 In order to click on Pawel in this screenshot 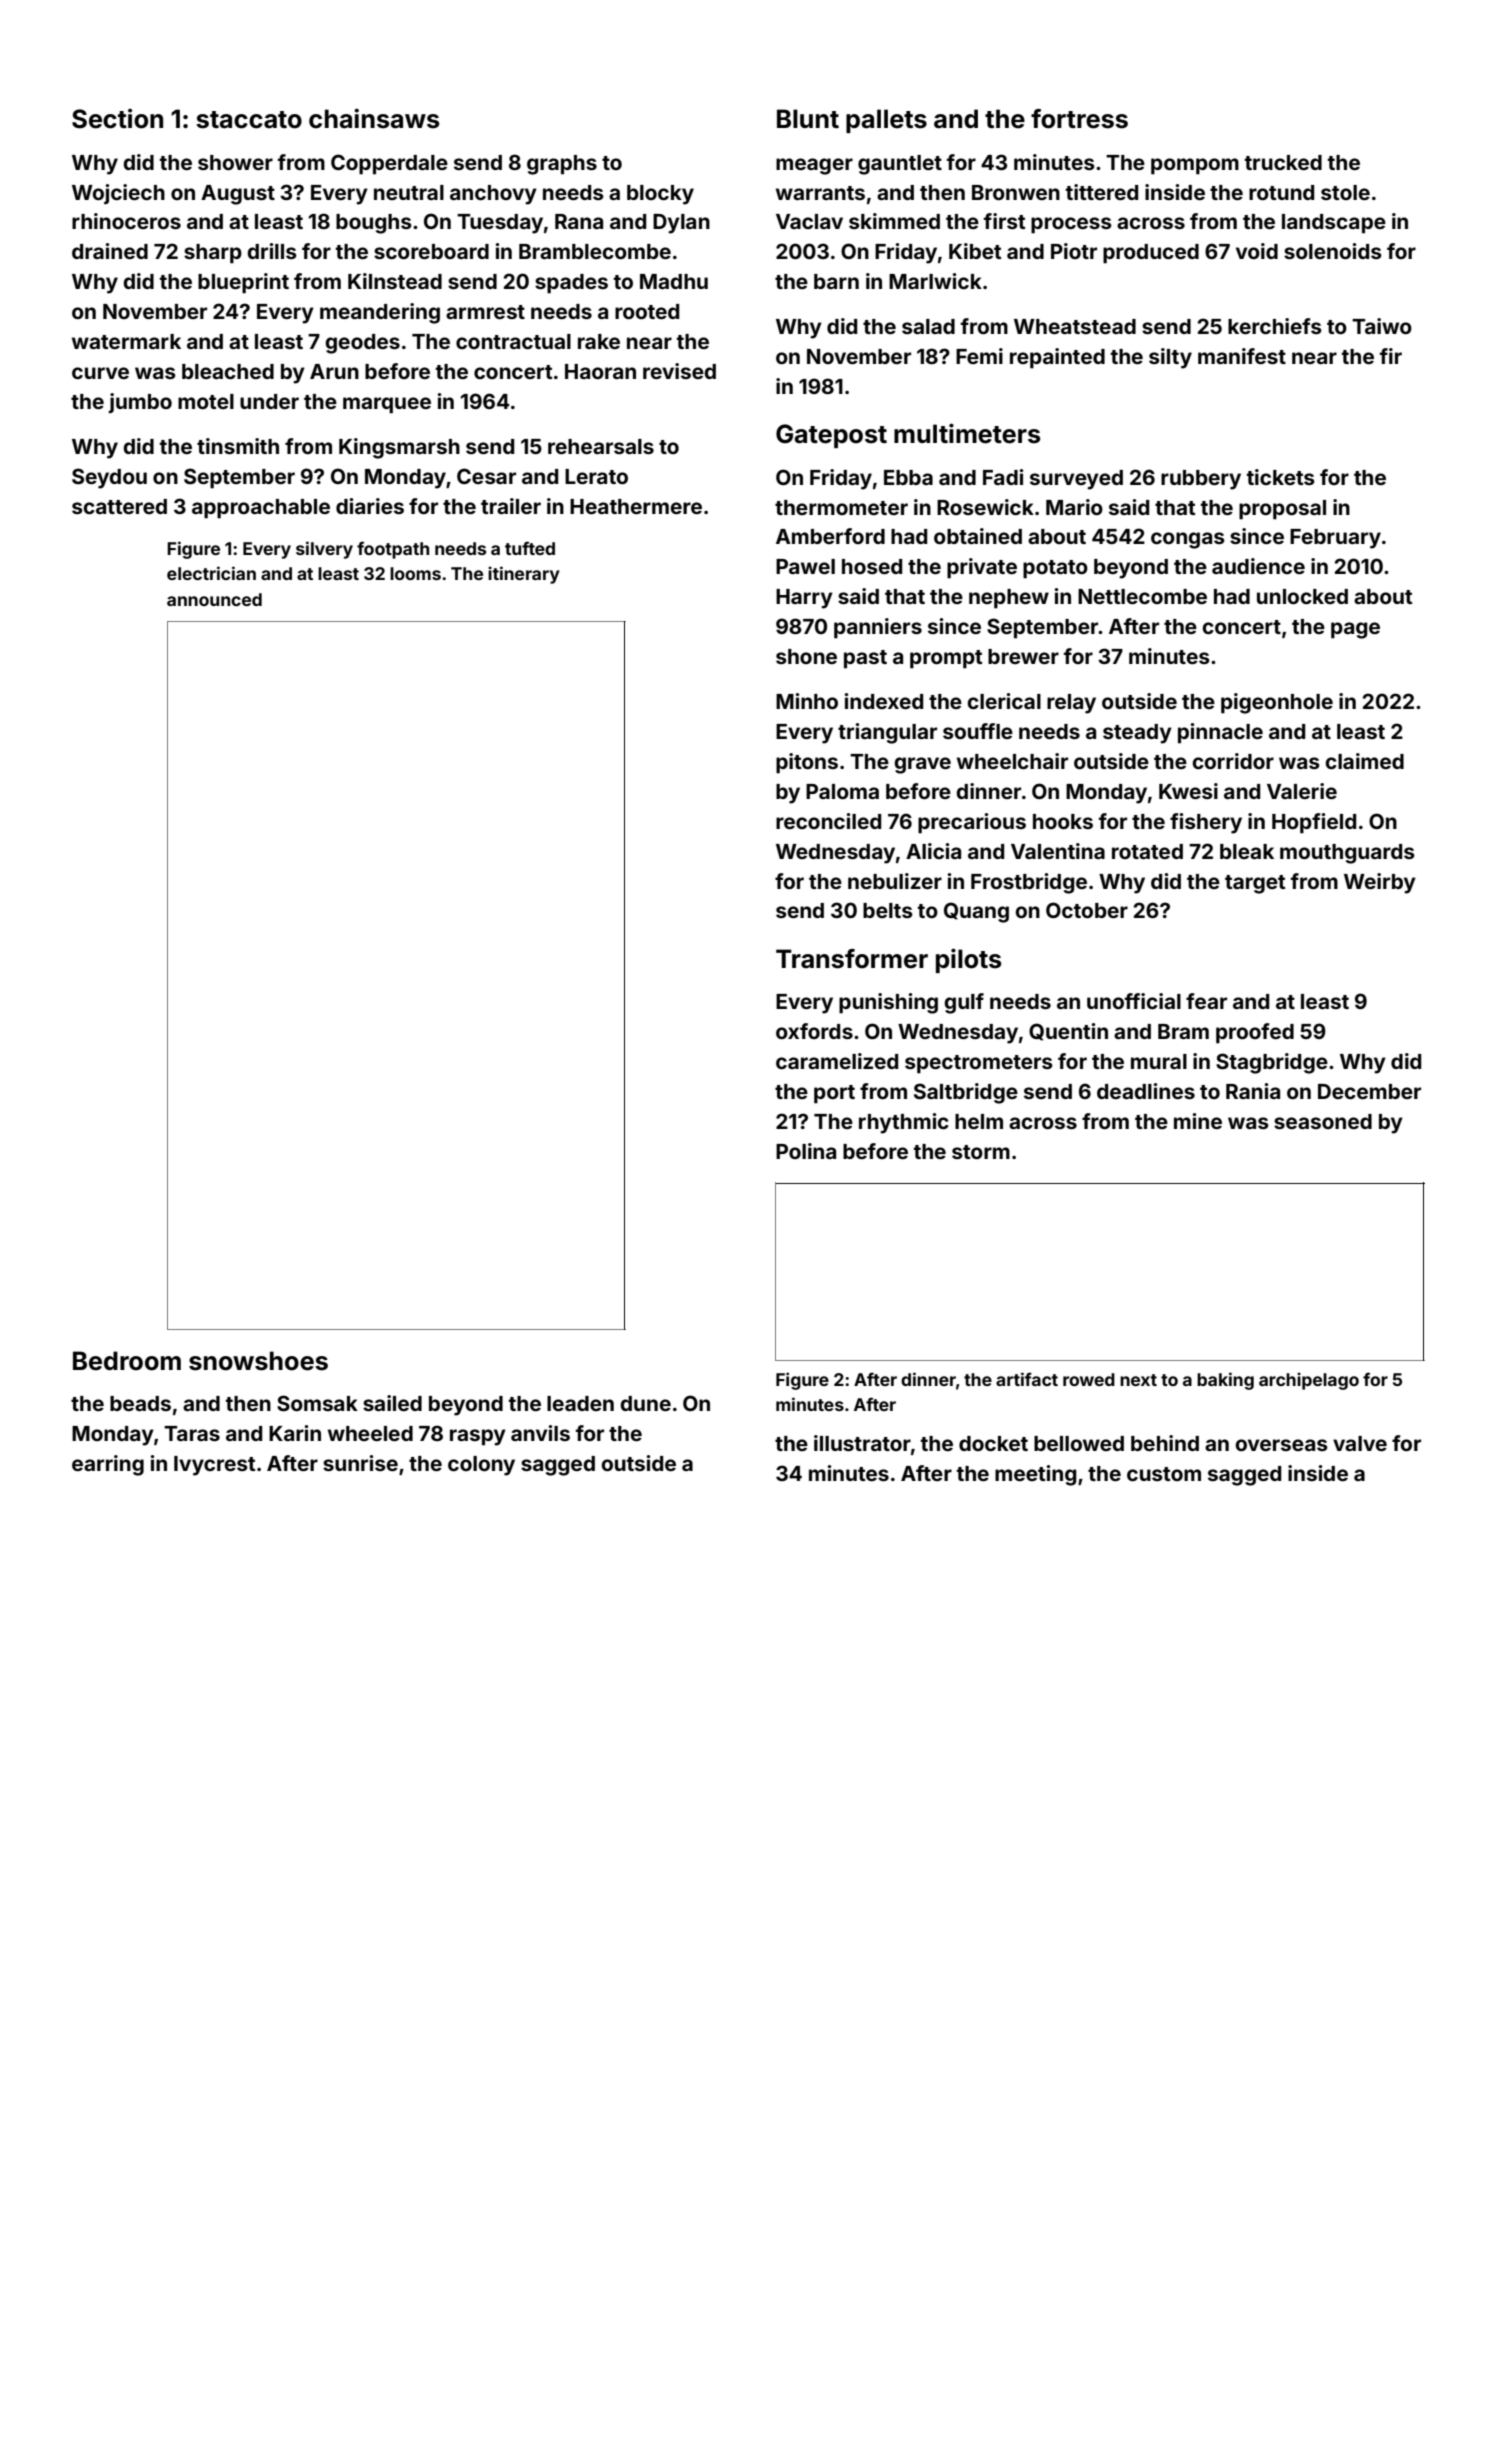, I will do `click(805, 566)`.
